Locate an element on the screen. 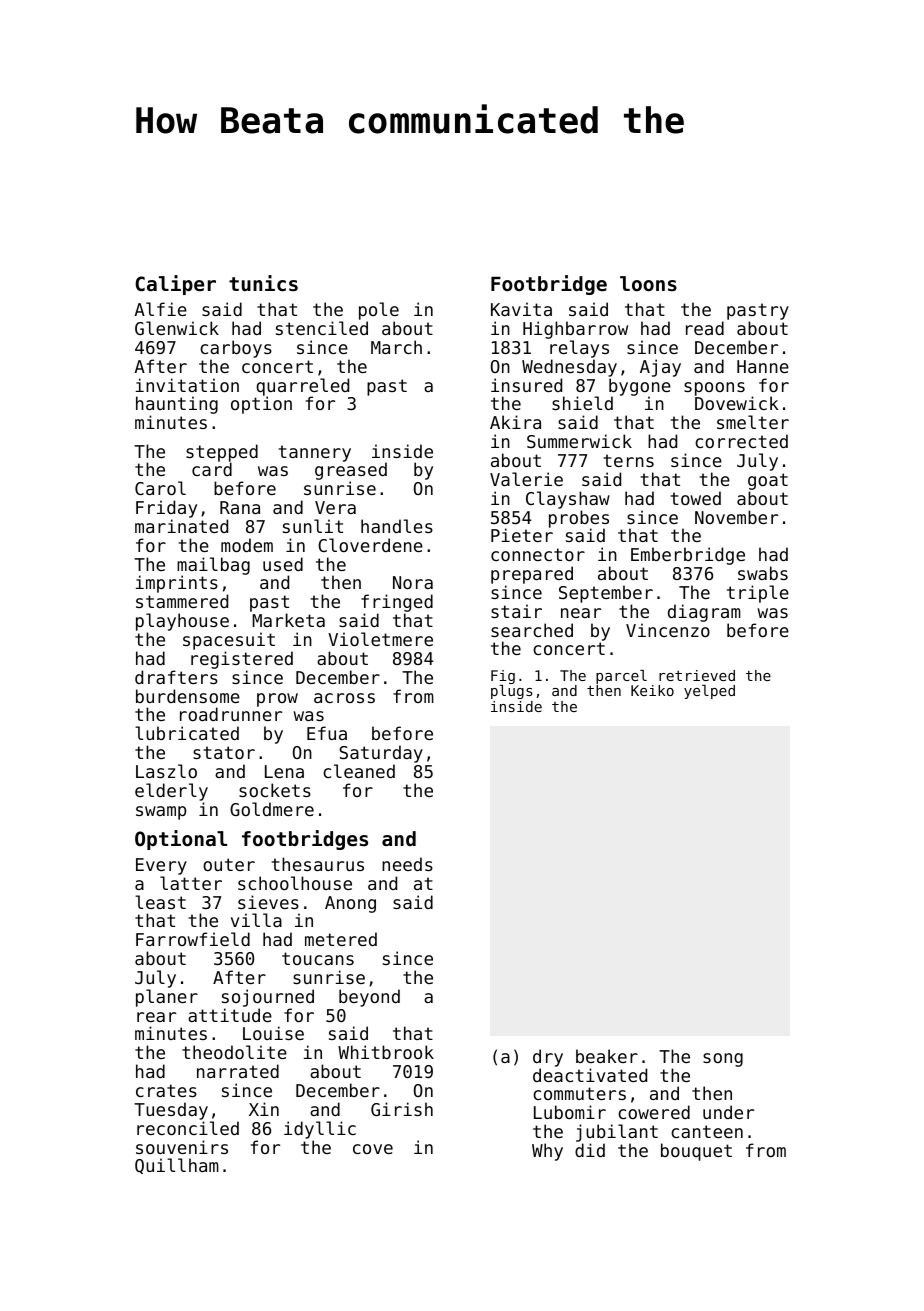  plugs is located at coordinates (512, 692).
